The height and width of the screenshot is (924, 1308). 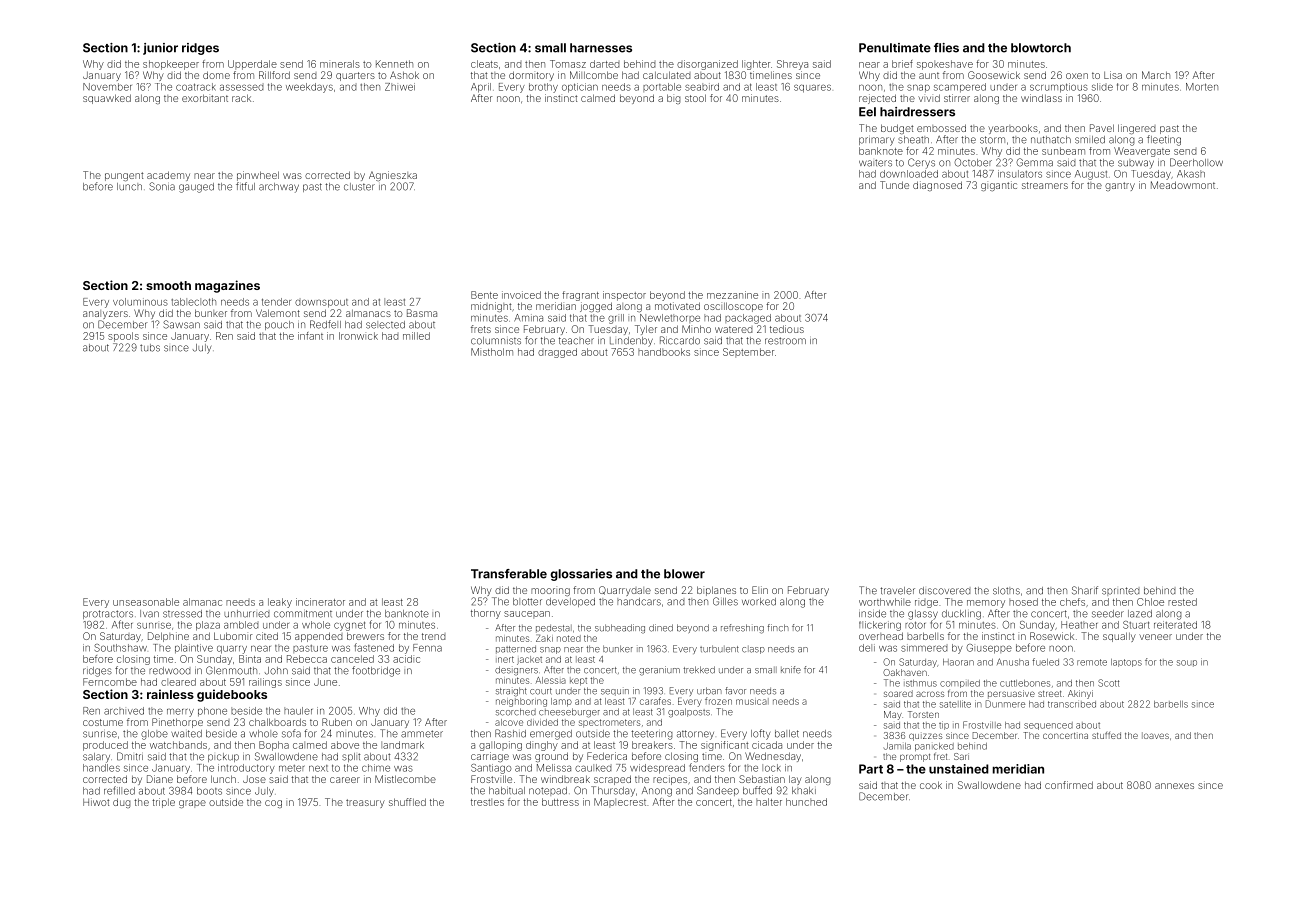 What do you see at coordinates (511, 692) in the screenshot?
I see `straight` at bounding box center [511, 692].
